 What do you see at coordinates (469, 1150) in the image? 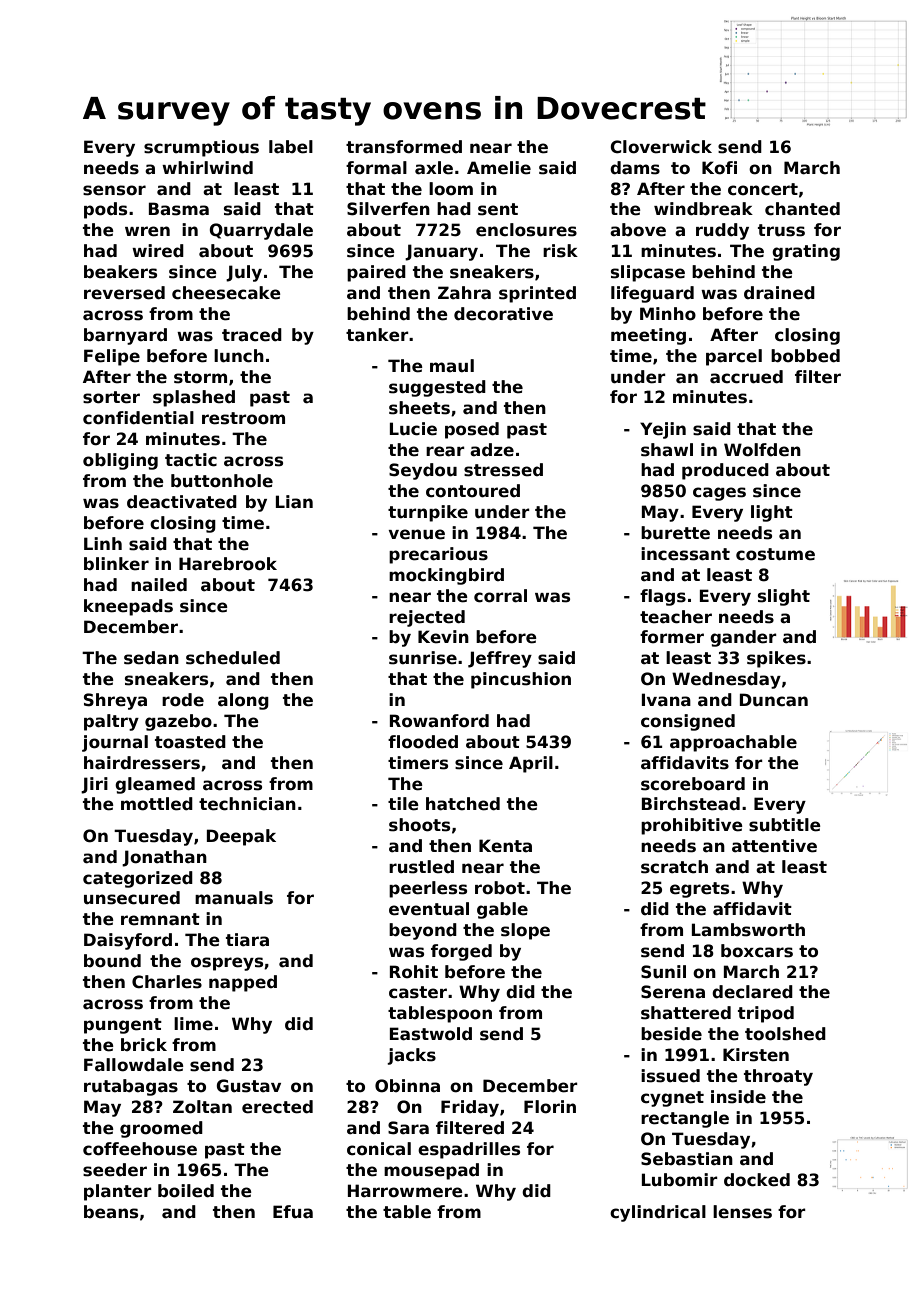
I see `espadrilles` at bounding box center [469, 1150].
